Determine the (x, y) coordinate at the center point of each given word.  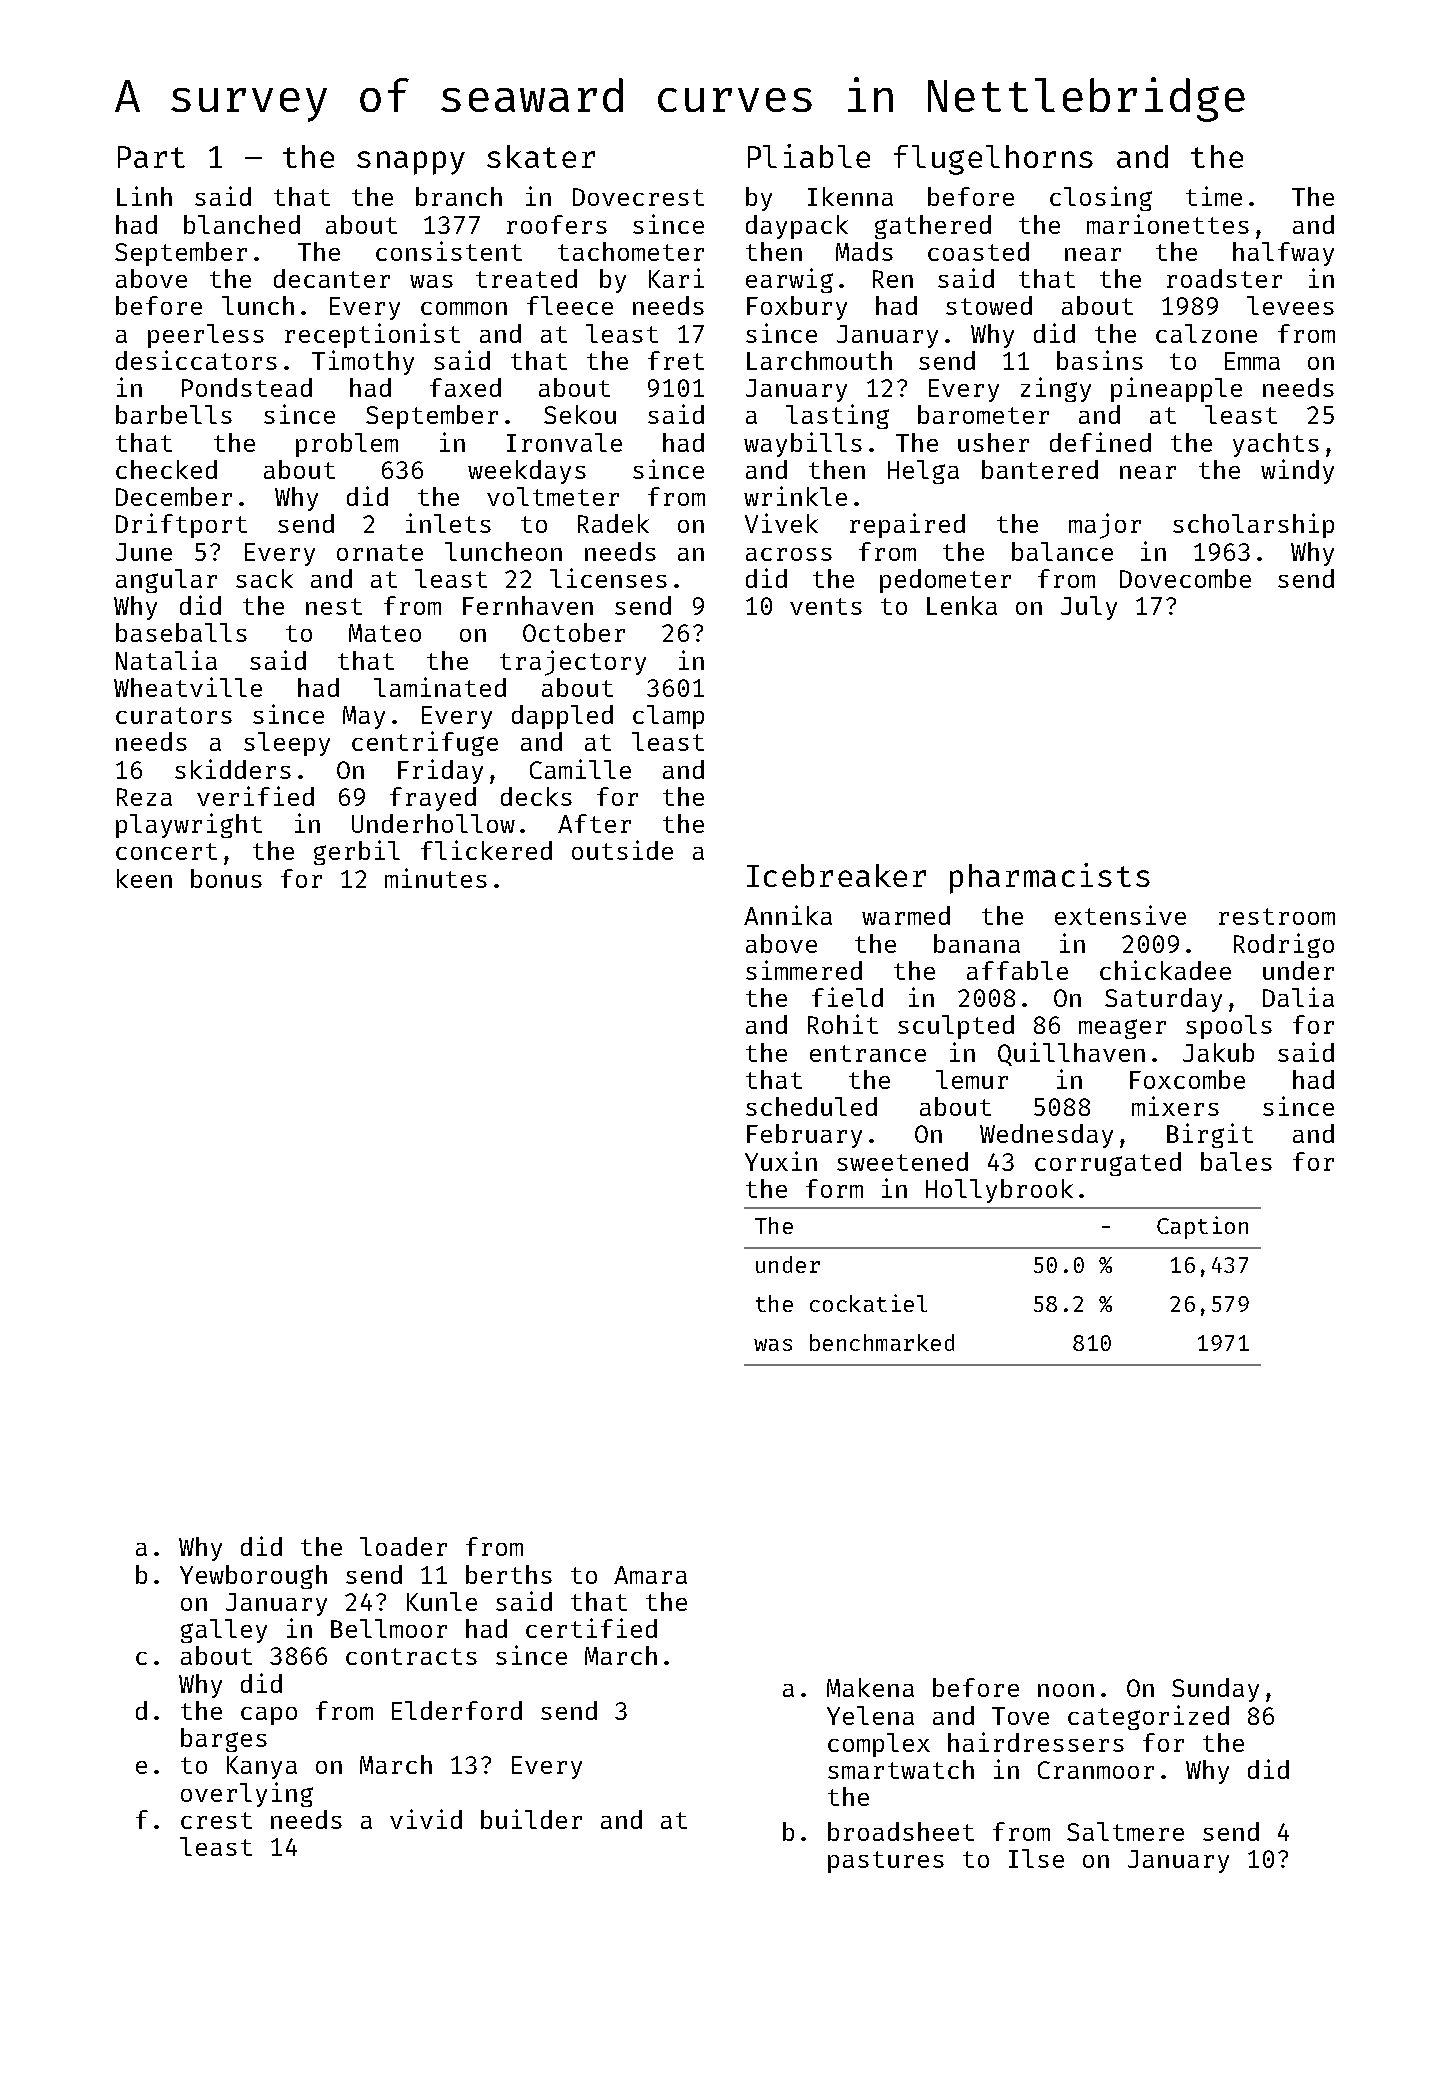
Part (151, 157)
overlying (247, 1794)
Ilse (1036, 1858)
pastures (886, 1862)
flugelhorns (993, 160)
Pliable (809, 156)
